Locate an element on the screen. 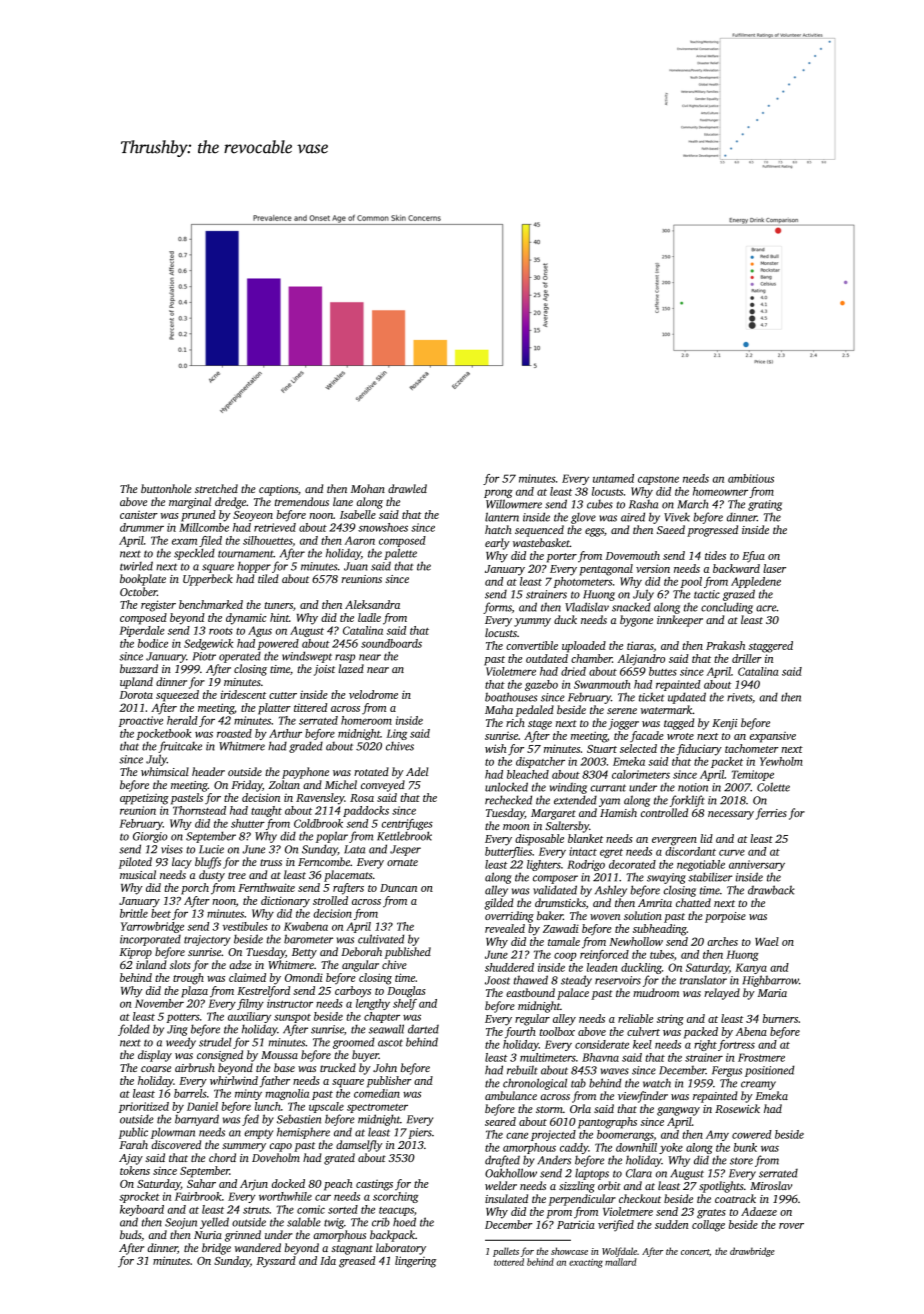 This screenshot has width=924, height=1314. published is located at coordinates (407, 953).
